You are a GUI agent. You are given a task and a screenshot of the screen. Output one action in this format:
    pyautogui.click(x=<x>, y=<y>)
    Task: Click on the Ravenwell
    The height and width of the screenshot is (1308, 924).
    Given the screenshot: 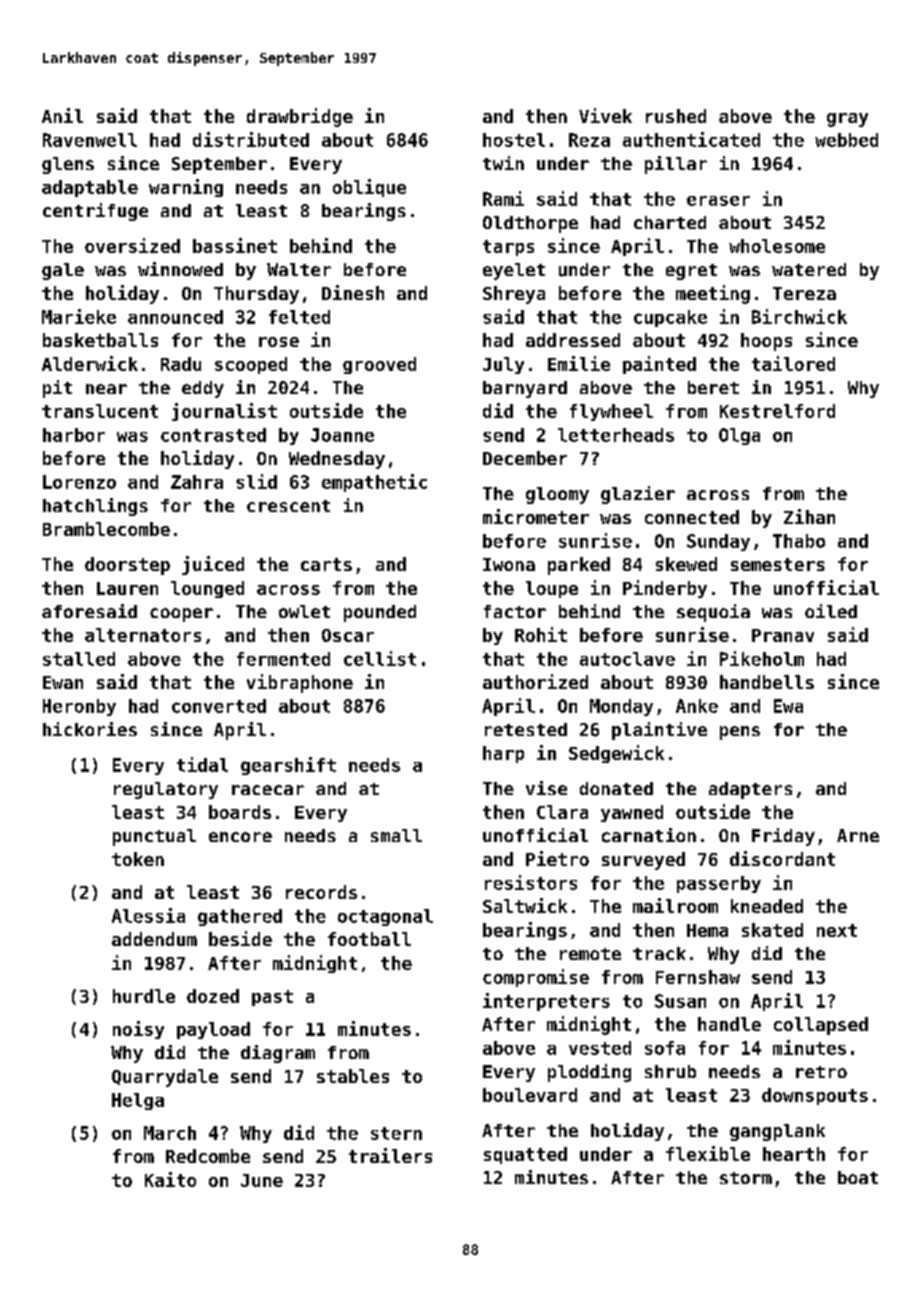 What is the action you would take?
    pyautogui.click(x=90, y=140)
